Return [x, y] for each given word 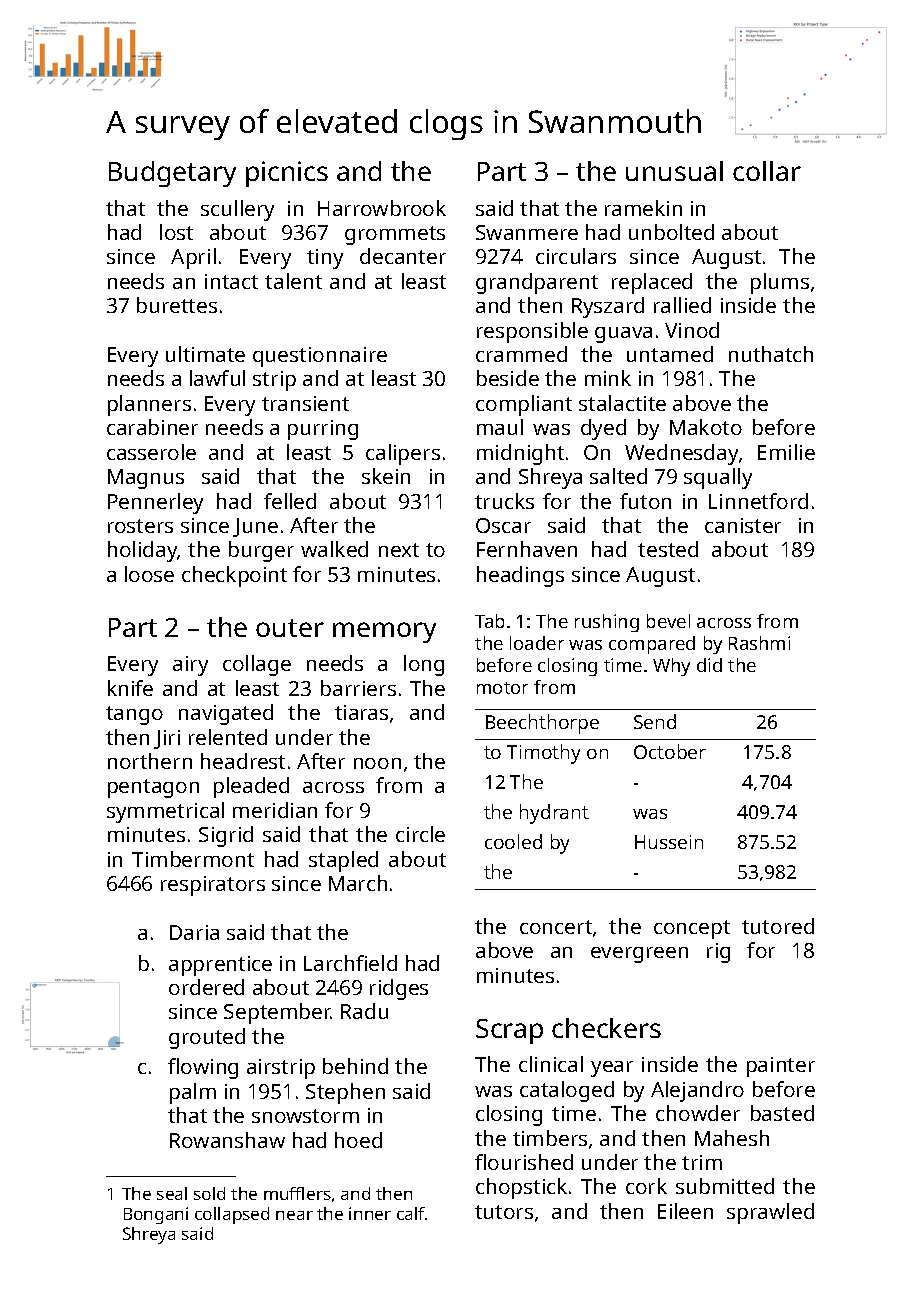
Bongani [156, 1215]
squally [718, 478]
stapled [343, 861]
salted [618, 476]
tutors [504, 1212]
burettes [177, 305]
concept [692, 929]
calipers [403, 454]
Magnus [146, 479]
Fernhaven [527, 549]
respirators [213, 886]
